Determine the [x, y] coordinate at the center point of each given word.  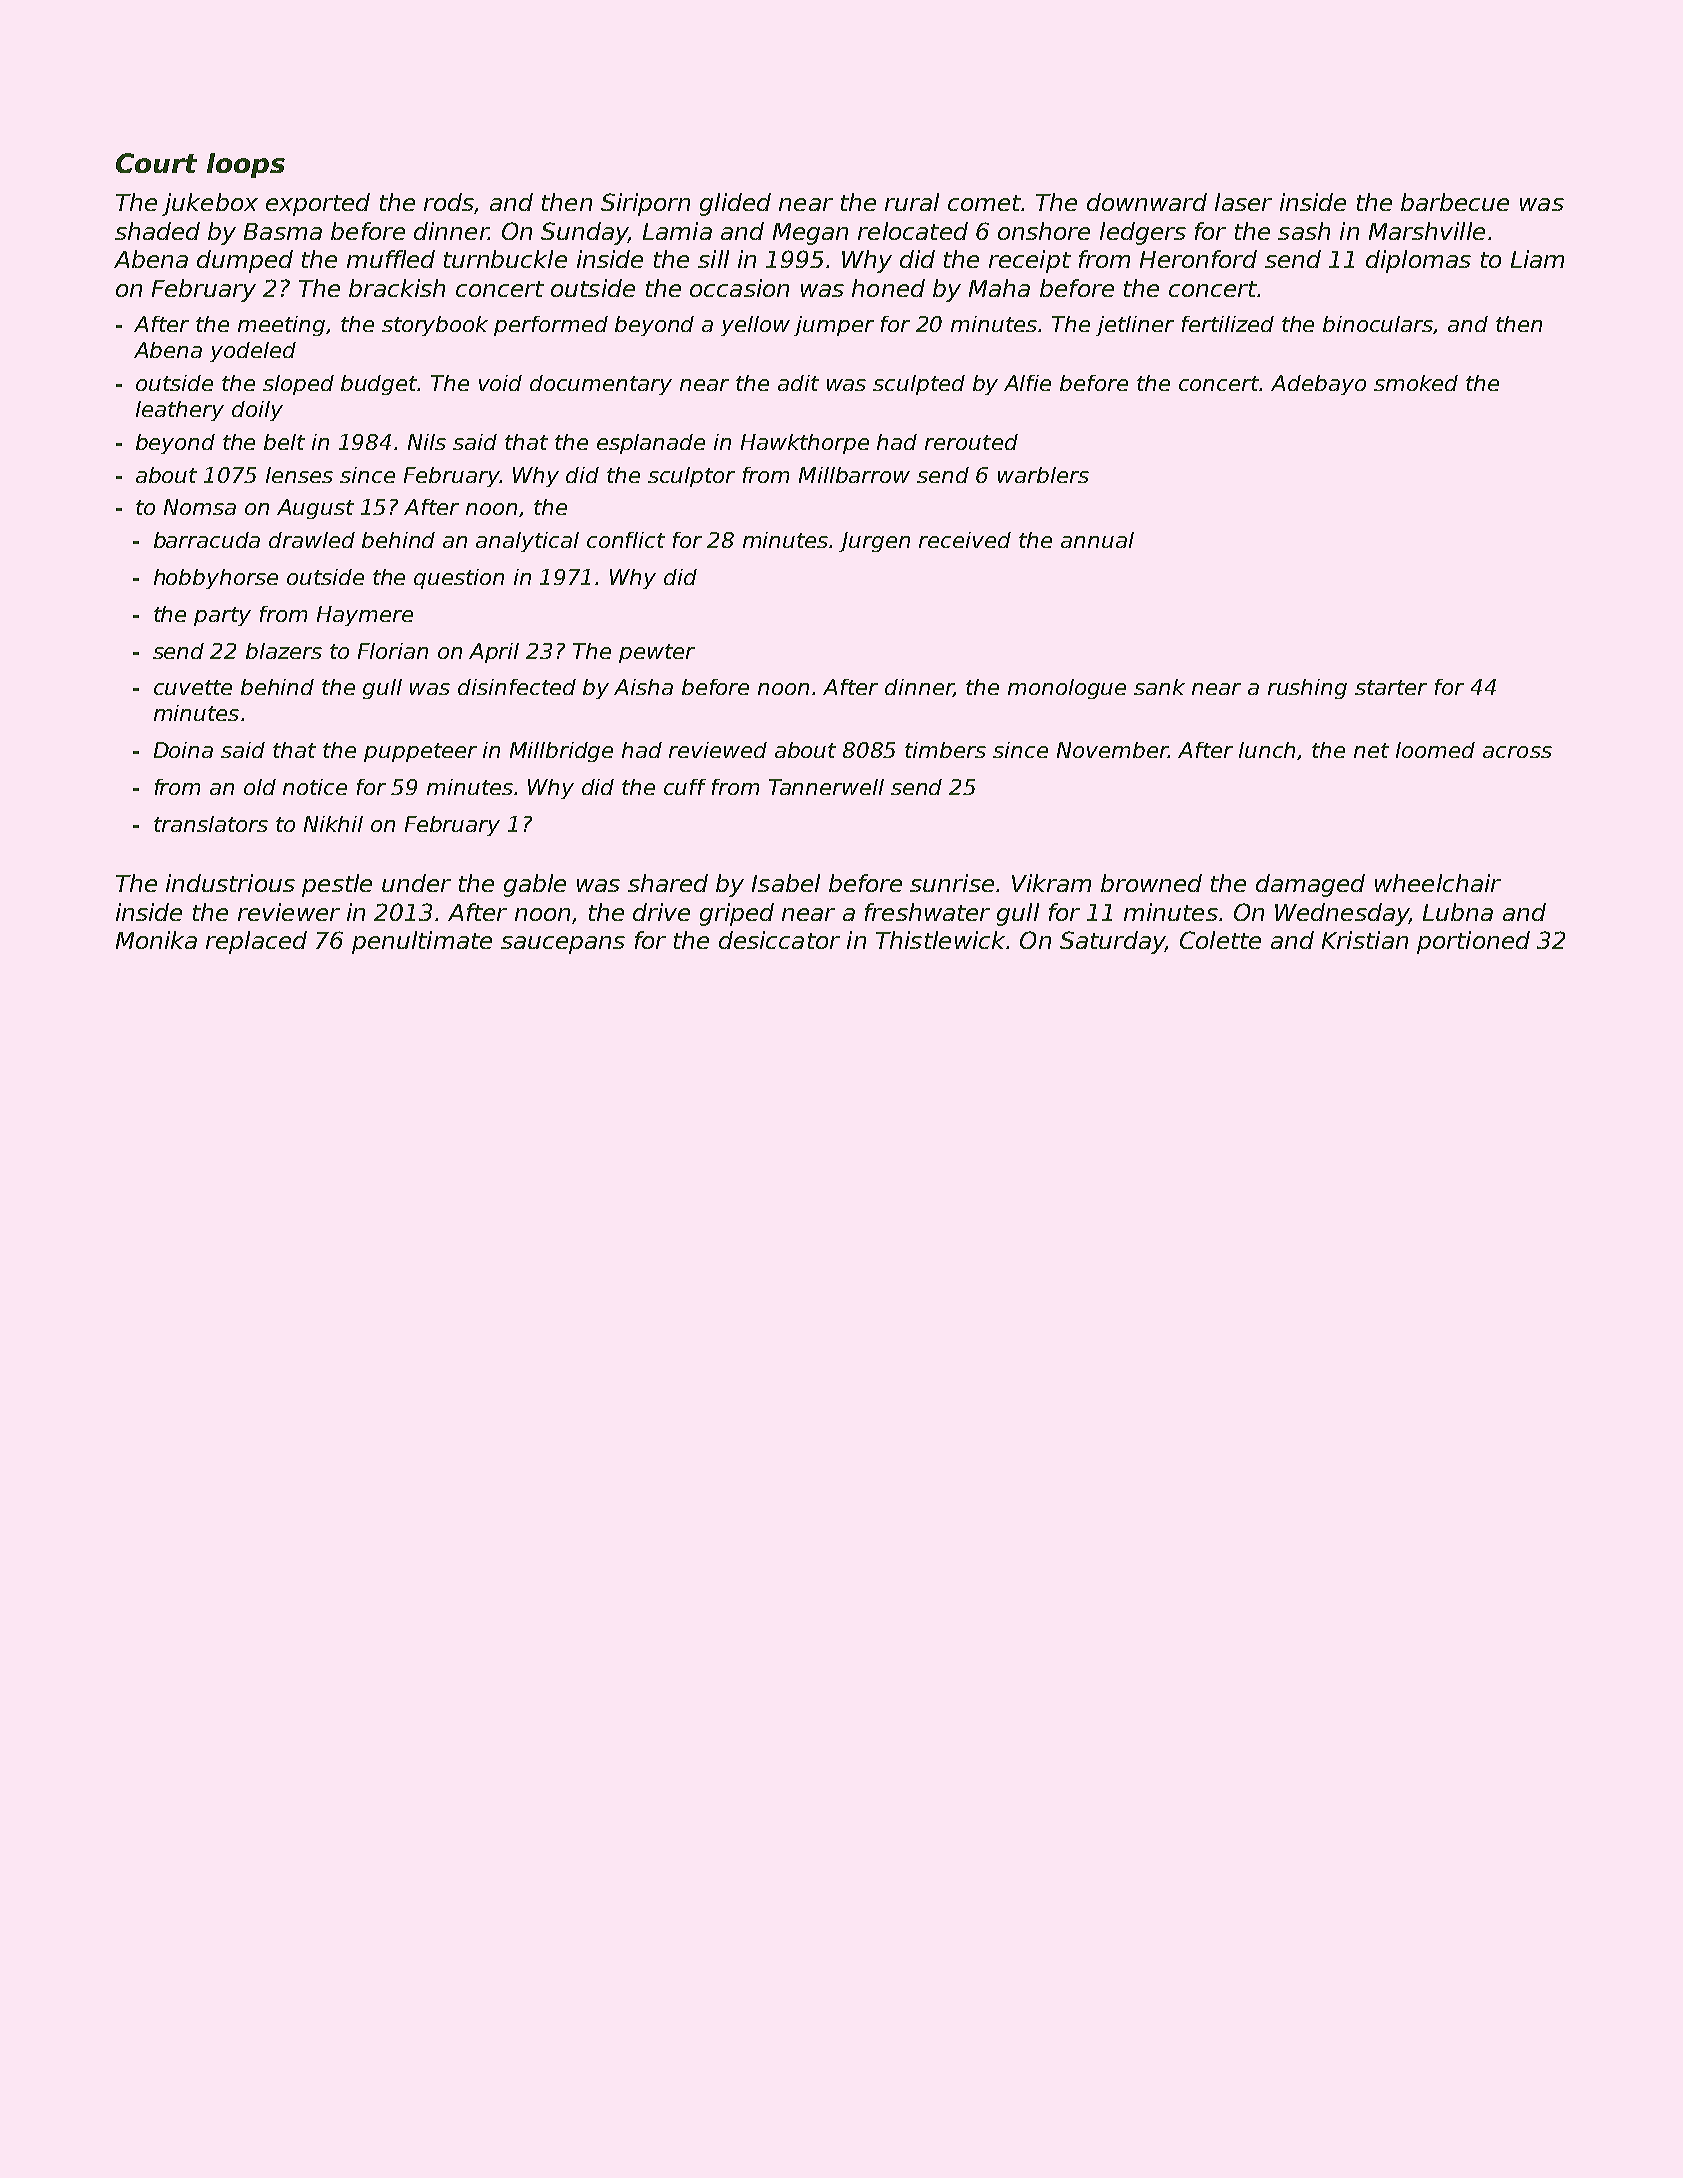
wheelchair [1438, 883]
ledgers [1143, 233]
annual [1097, 540]
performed [551, 326]
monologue [1067, 689]
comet [984, 203]
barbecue [1455, 202]
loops [246, 165]
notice [315, 787]
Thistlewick [940, 940]
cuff [685, 787]
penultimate [422, 942]
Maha [999, 288]
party [222, 616]
